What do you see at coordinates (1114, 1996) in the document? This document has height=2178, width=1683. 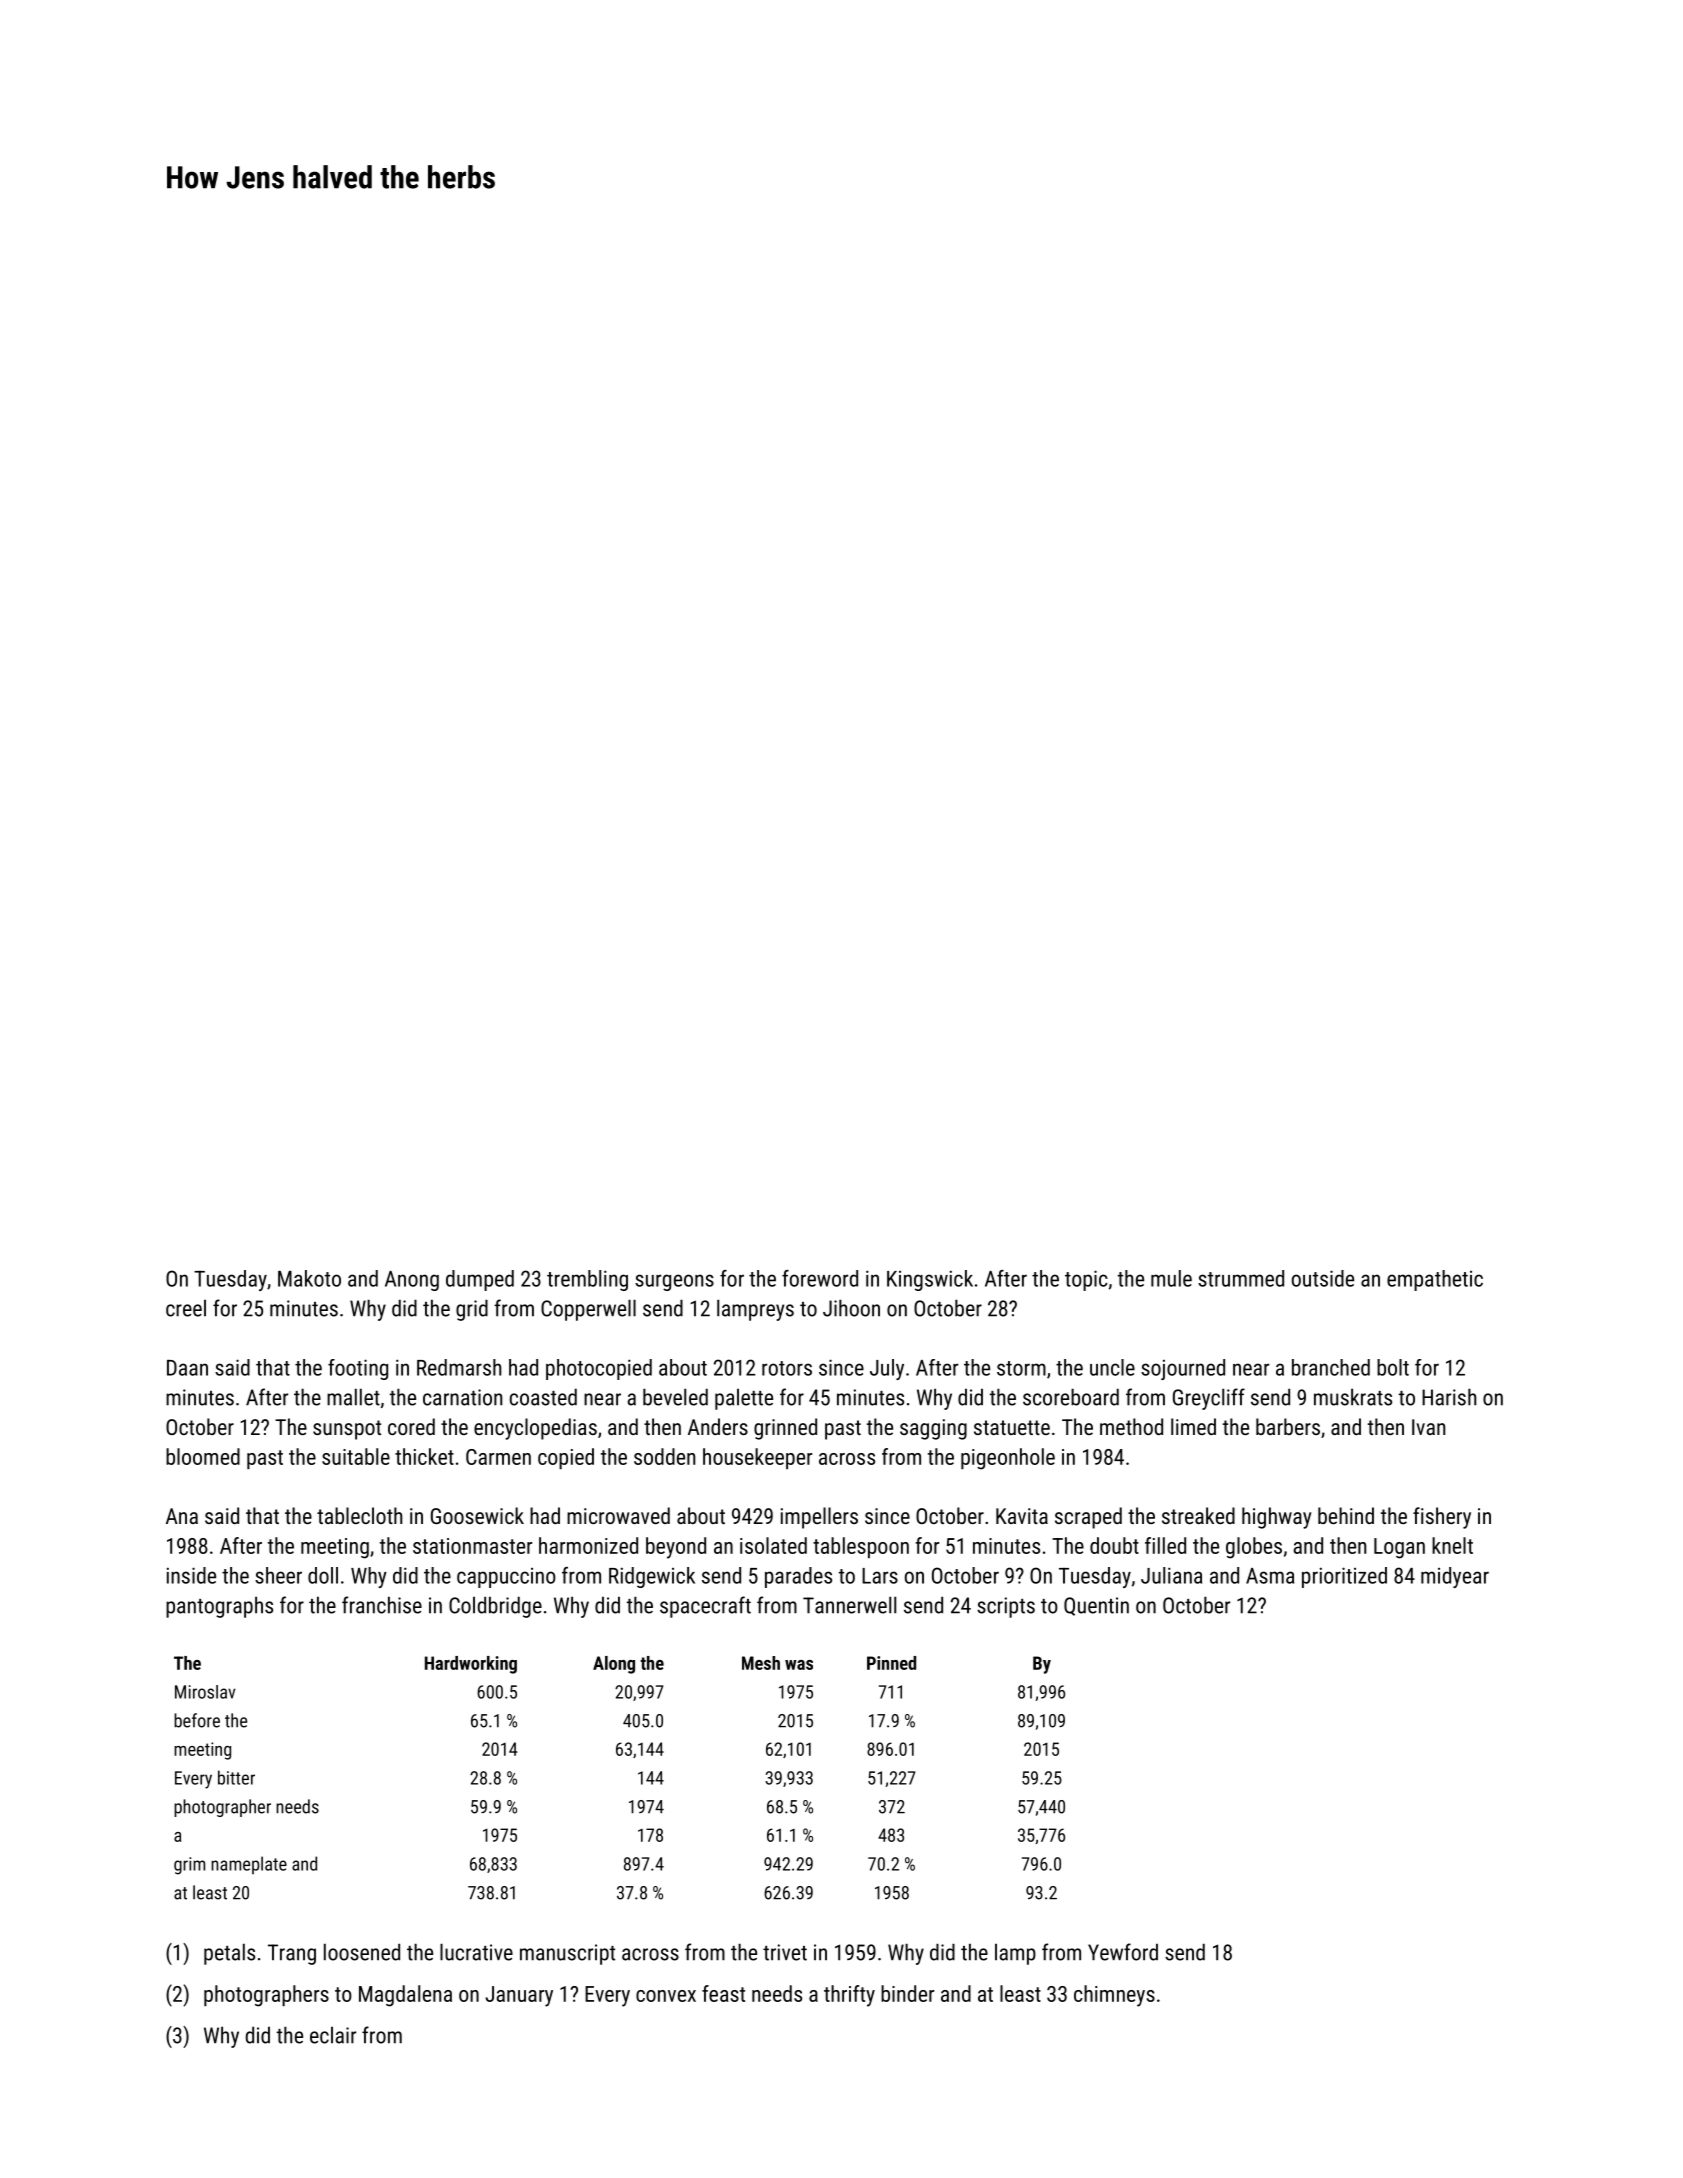 I see `chimneys` at bounding box center [1114, 1996].
